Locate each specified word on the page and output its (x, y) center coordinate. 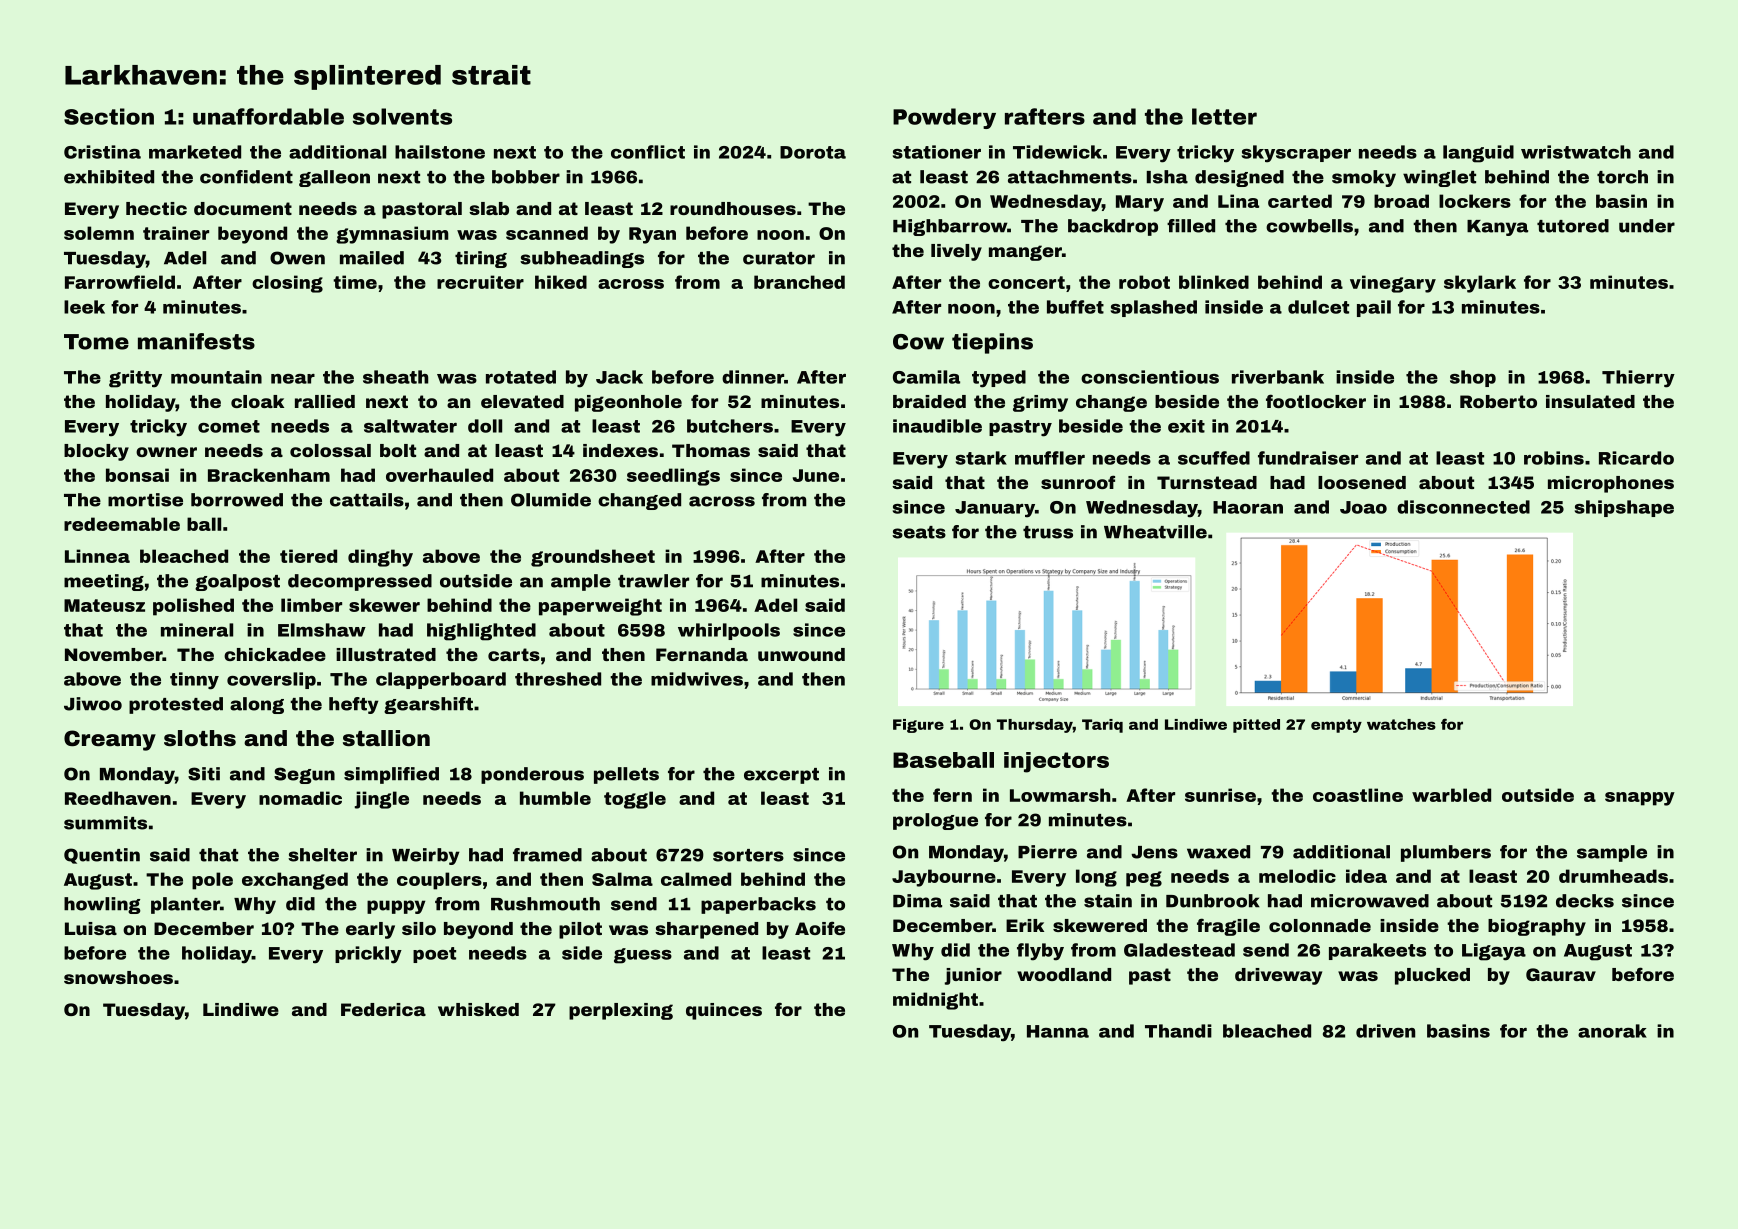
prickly (368, 955)
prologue (935, 821)
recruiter (480, 282)
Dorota (813, 152)
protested (176, 705)
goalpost (237, 582)
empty (1336, 726)
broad (1401, 201)
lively (956, 252)
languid (1478, 154)
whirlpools (729, 631)
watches (1401, 724)
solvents (402, 116)
